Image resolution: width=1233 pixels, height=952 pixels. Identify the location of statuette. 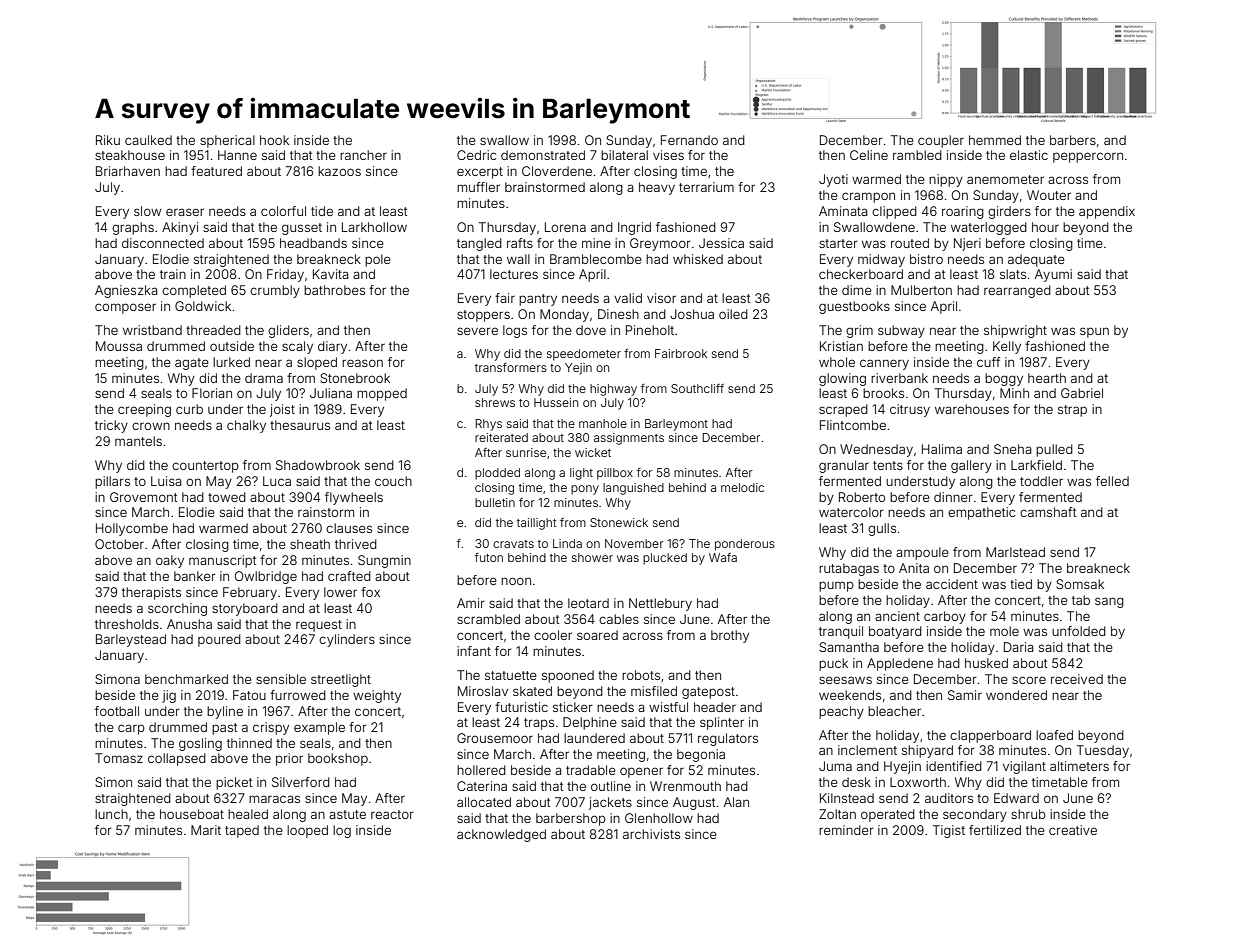
(511, 675).
